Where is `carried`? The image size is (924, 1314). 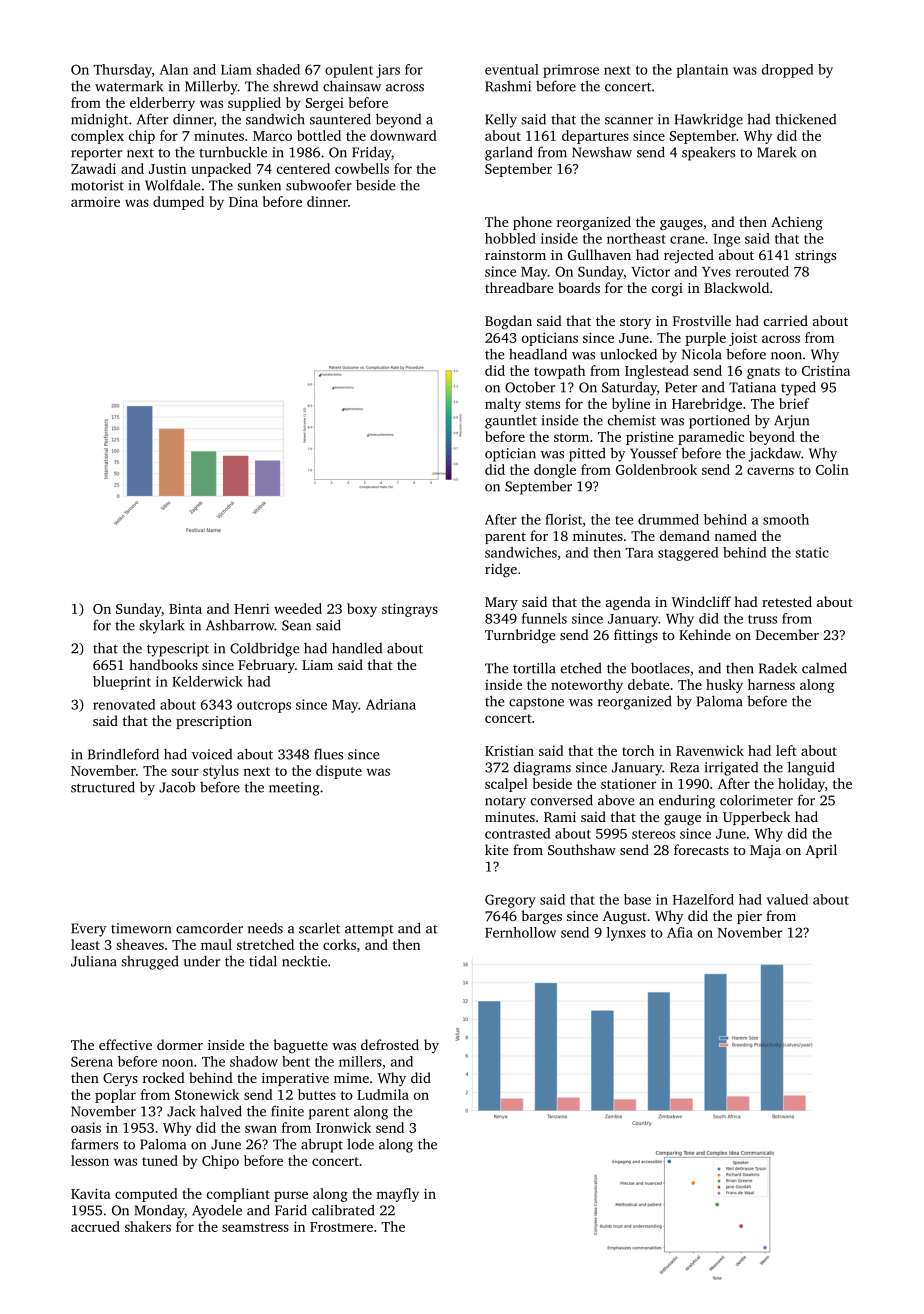 carried is located at coordinates (786, 320).
